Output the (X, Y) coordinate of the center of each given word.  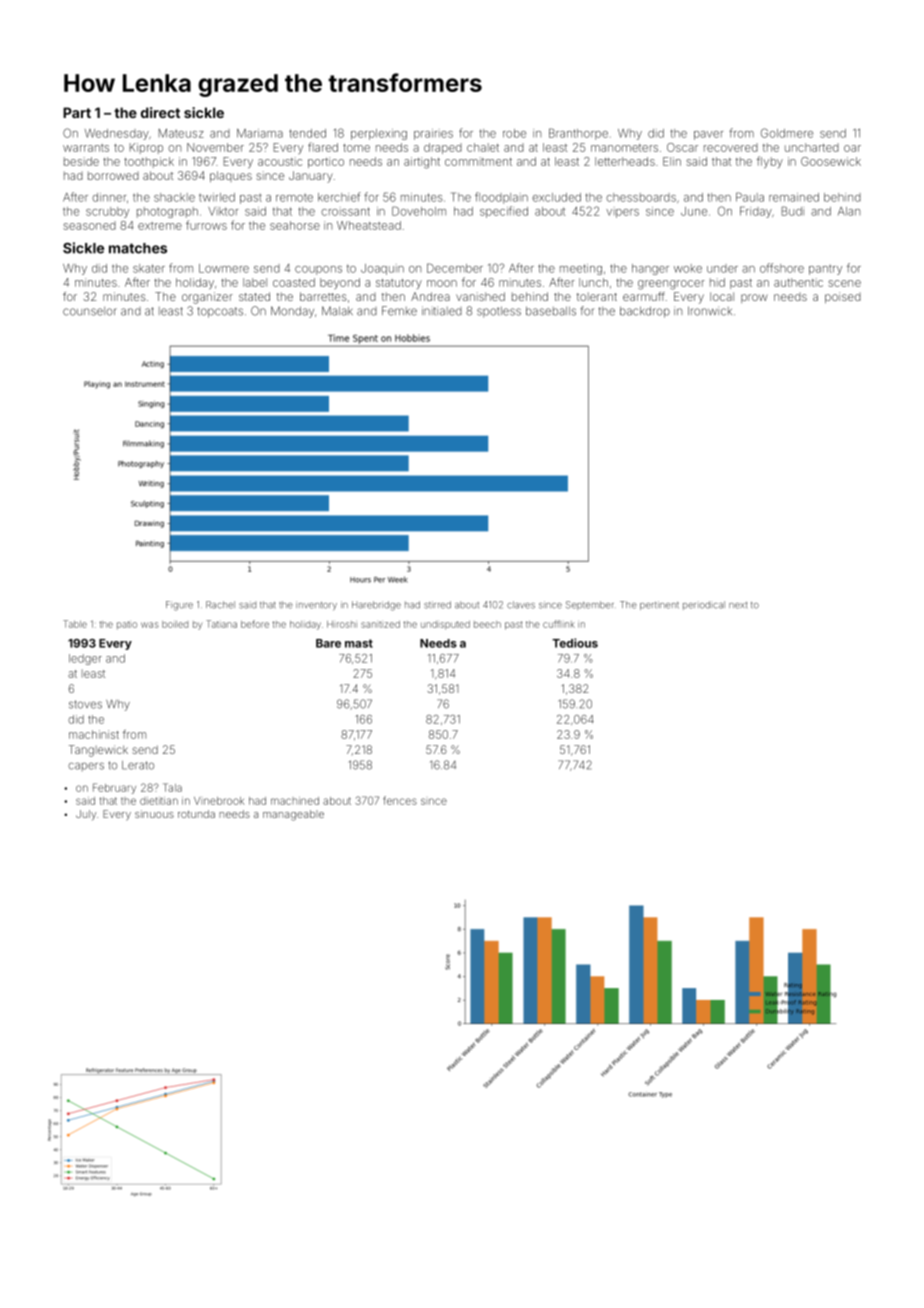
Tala (172, 787)
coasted (294, 282)
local (722, 296)
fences (400, 800)
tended (307, 133)
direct (160, 112)
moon (442, 283)
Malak (337, 311)
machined (295, 801)
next (738, 605)
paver (708, 135)
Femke (399, 311)
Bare (328, 643)
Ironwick (710, 311)
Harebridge (376, 606)
